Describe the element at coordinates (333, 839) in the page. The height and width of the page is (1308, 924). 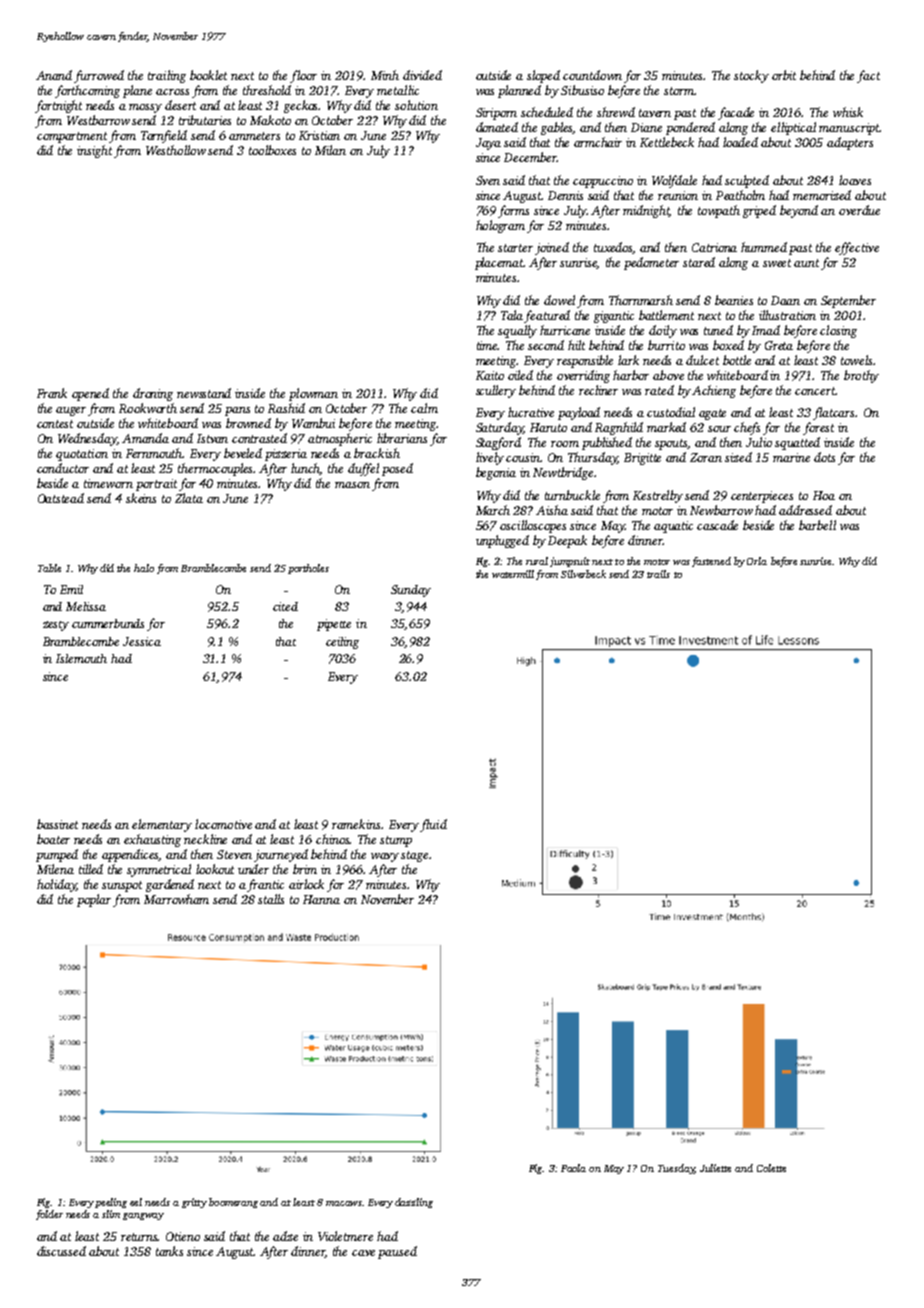
I see `chinos` at that location.
